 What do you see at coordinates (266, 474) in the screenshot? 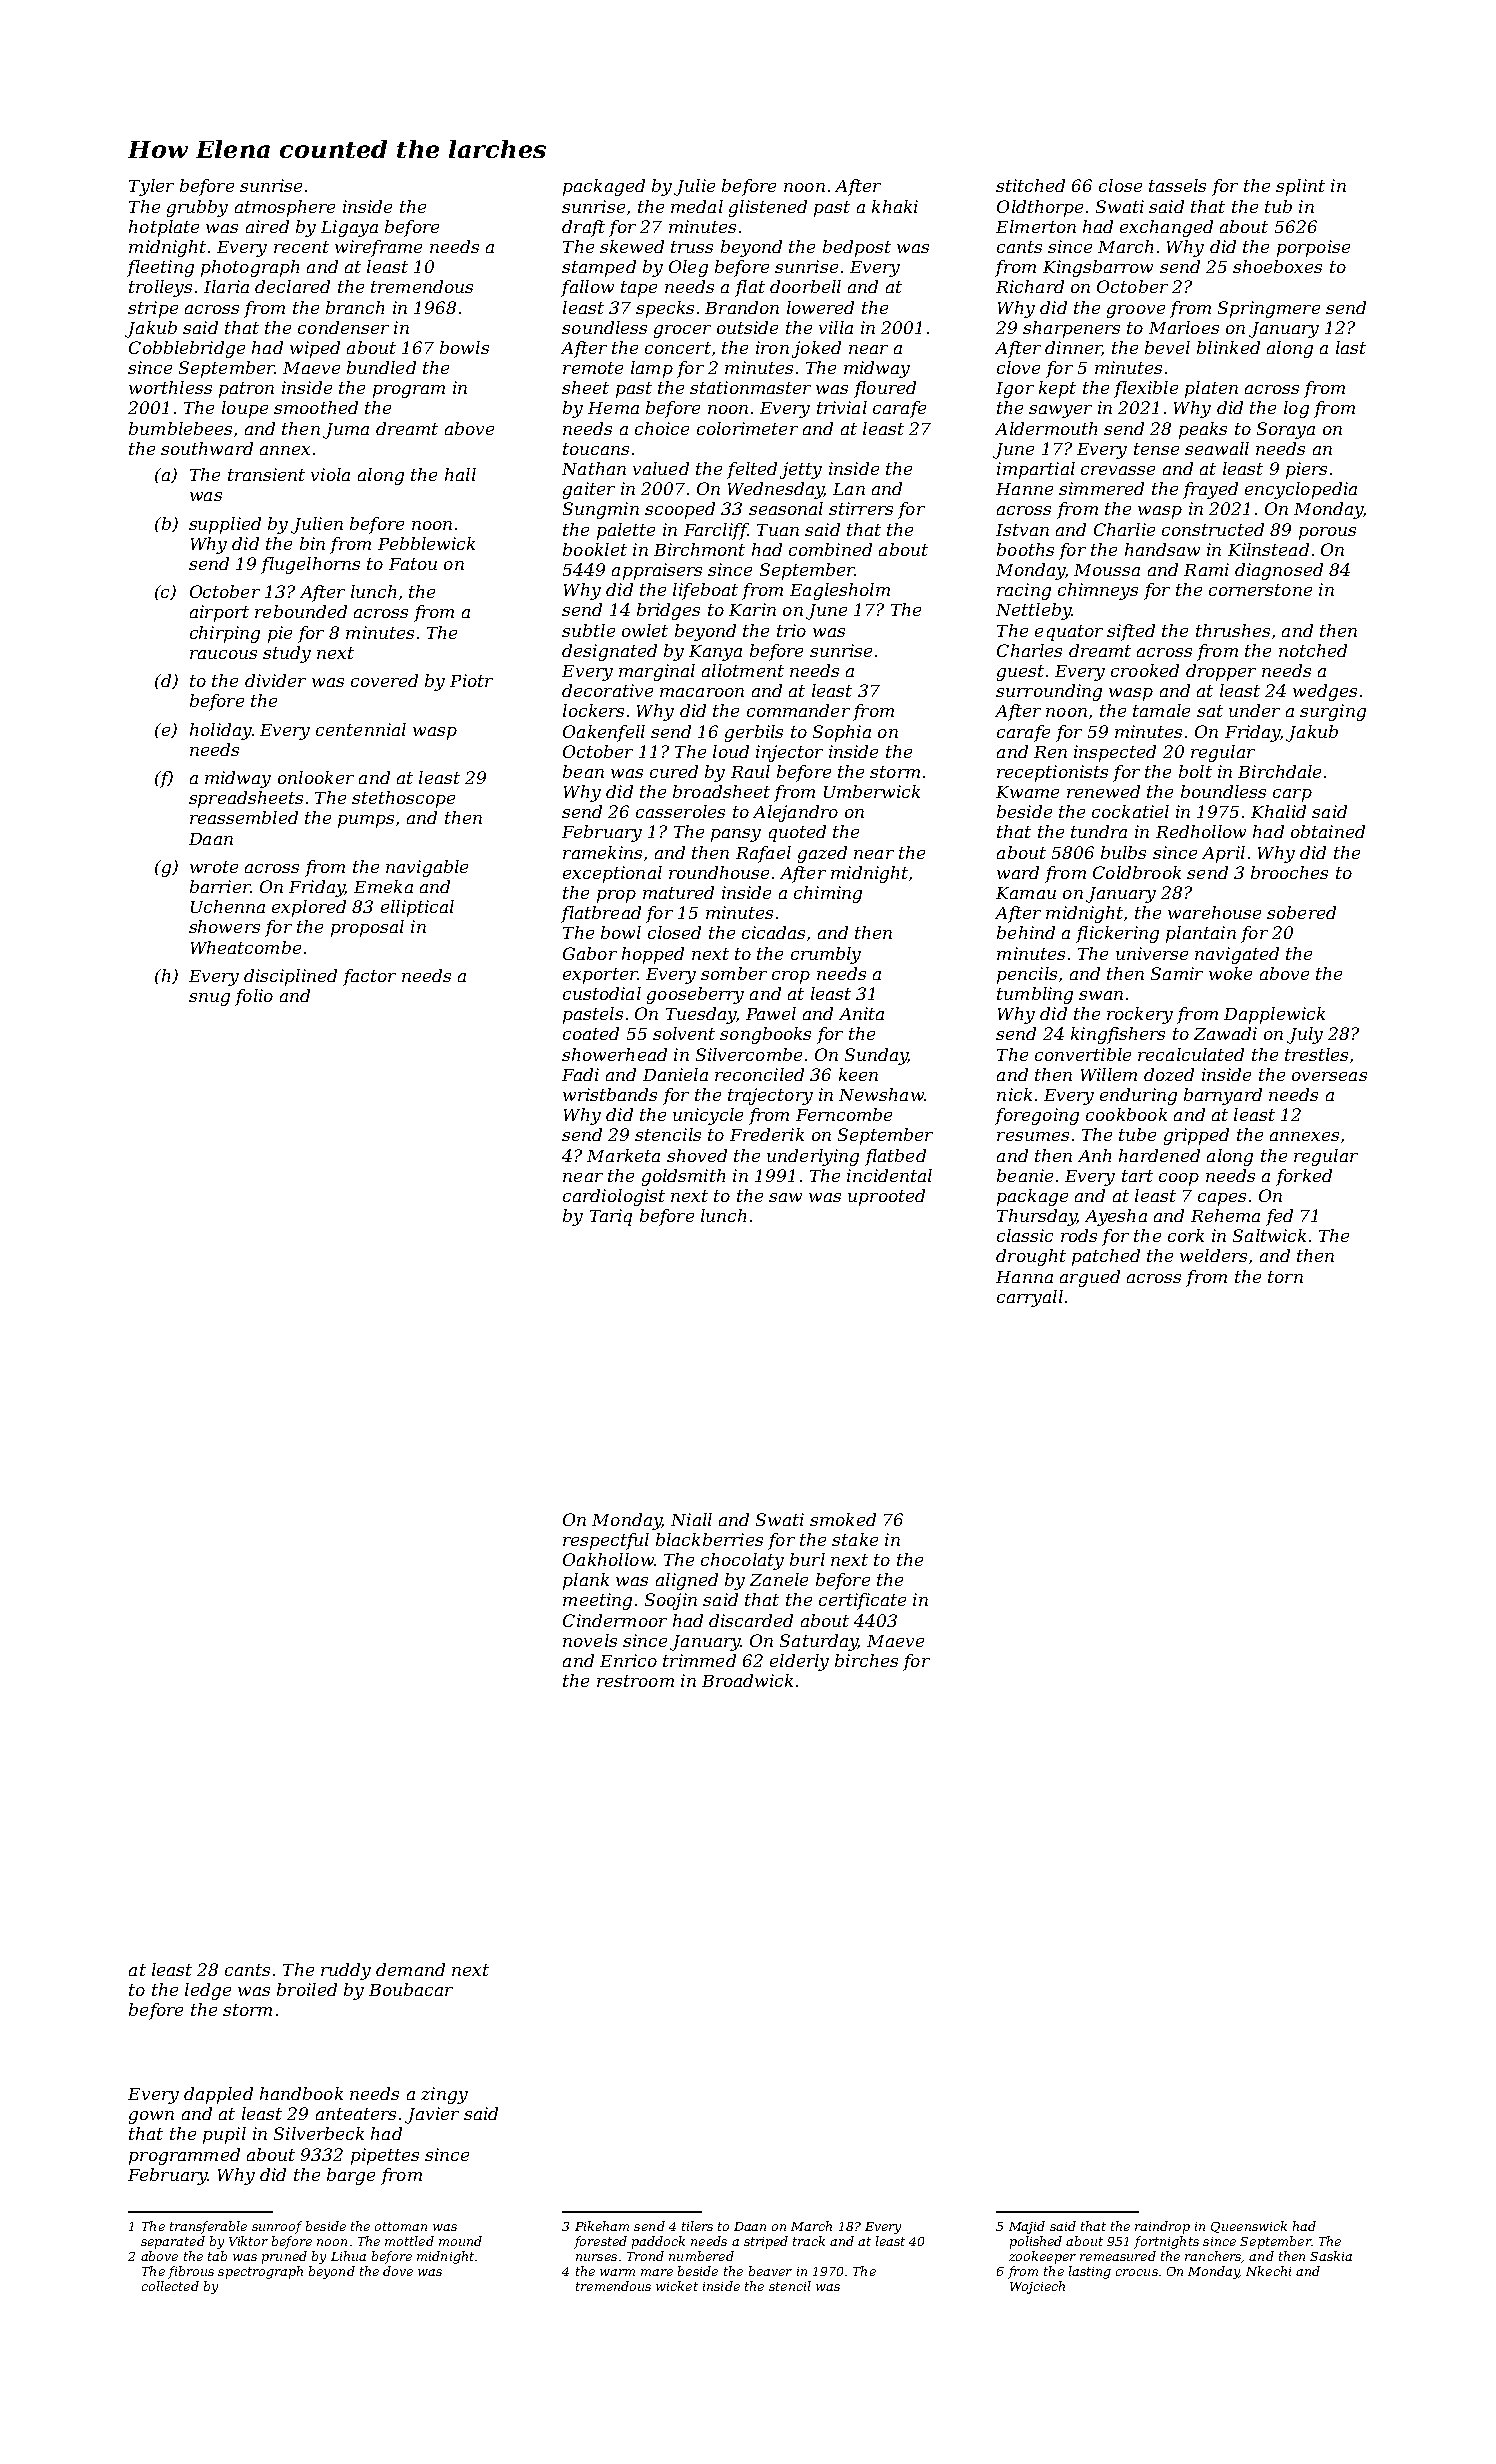
I see `transient` at bounding box center [266, 474].
